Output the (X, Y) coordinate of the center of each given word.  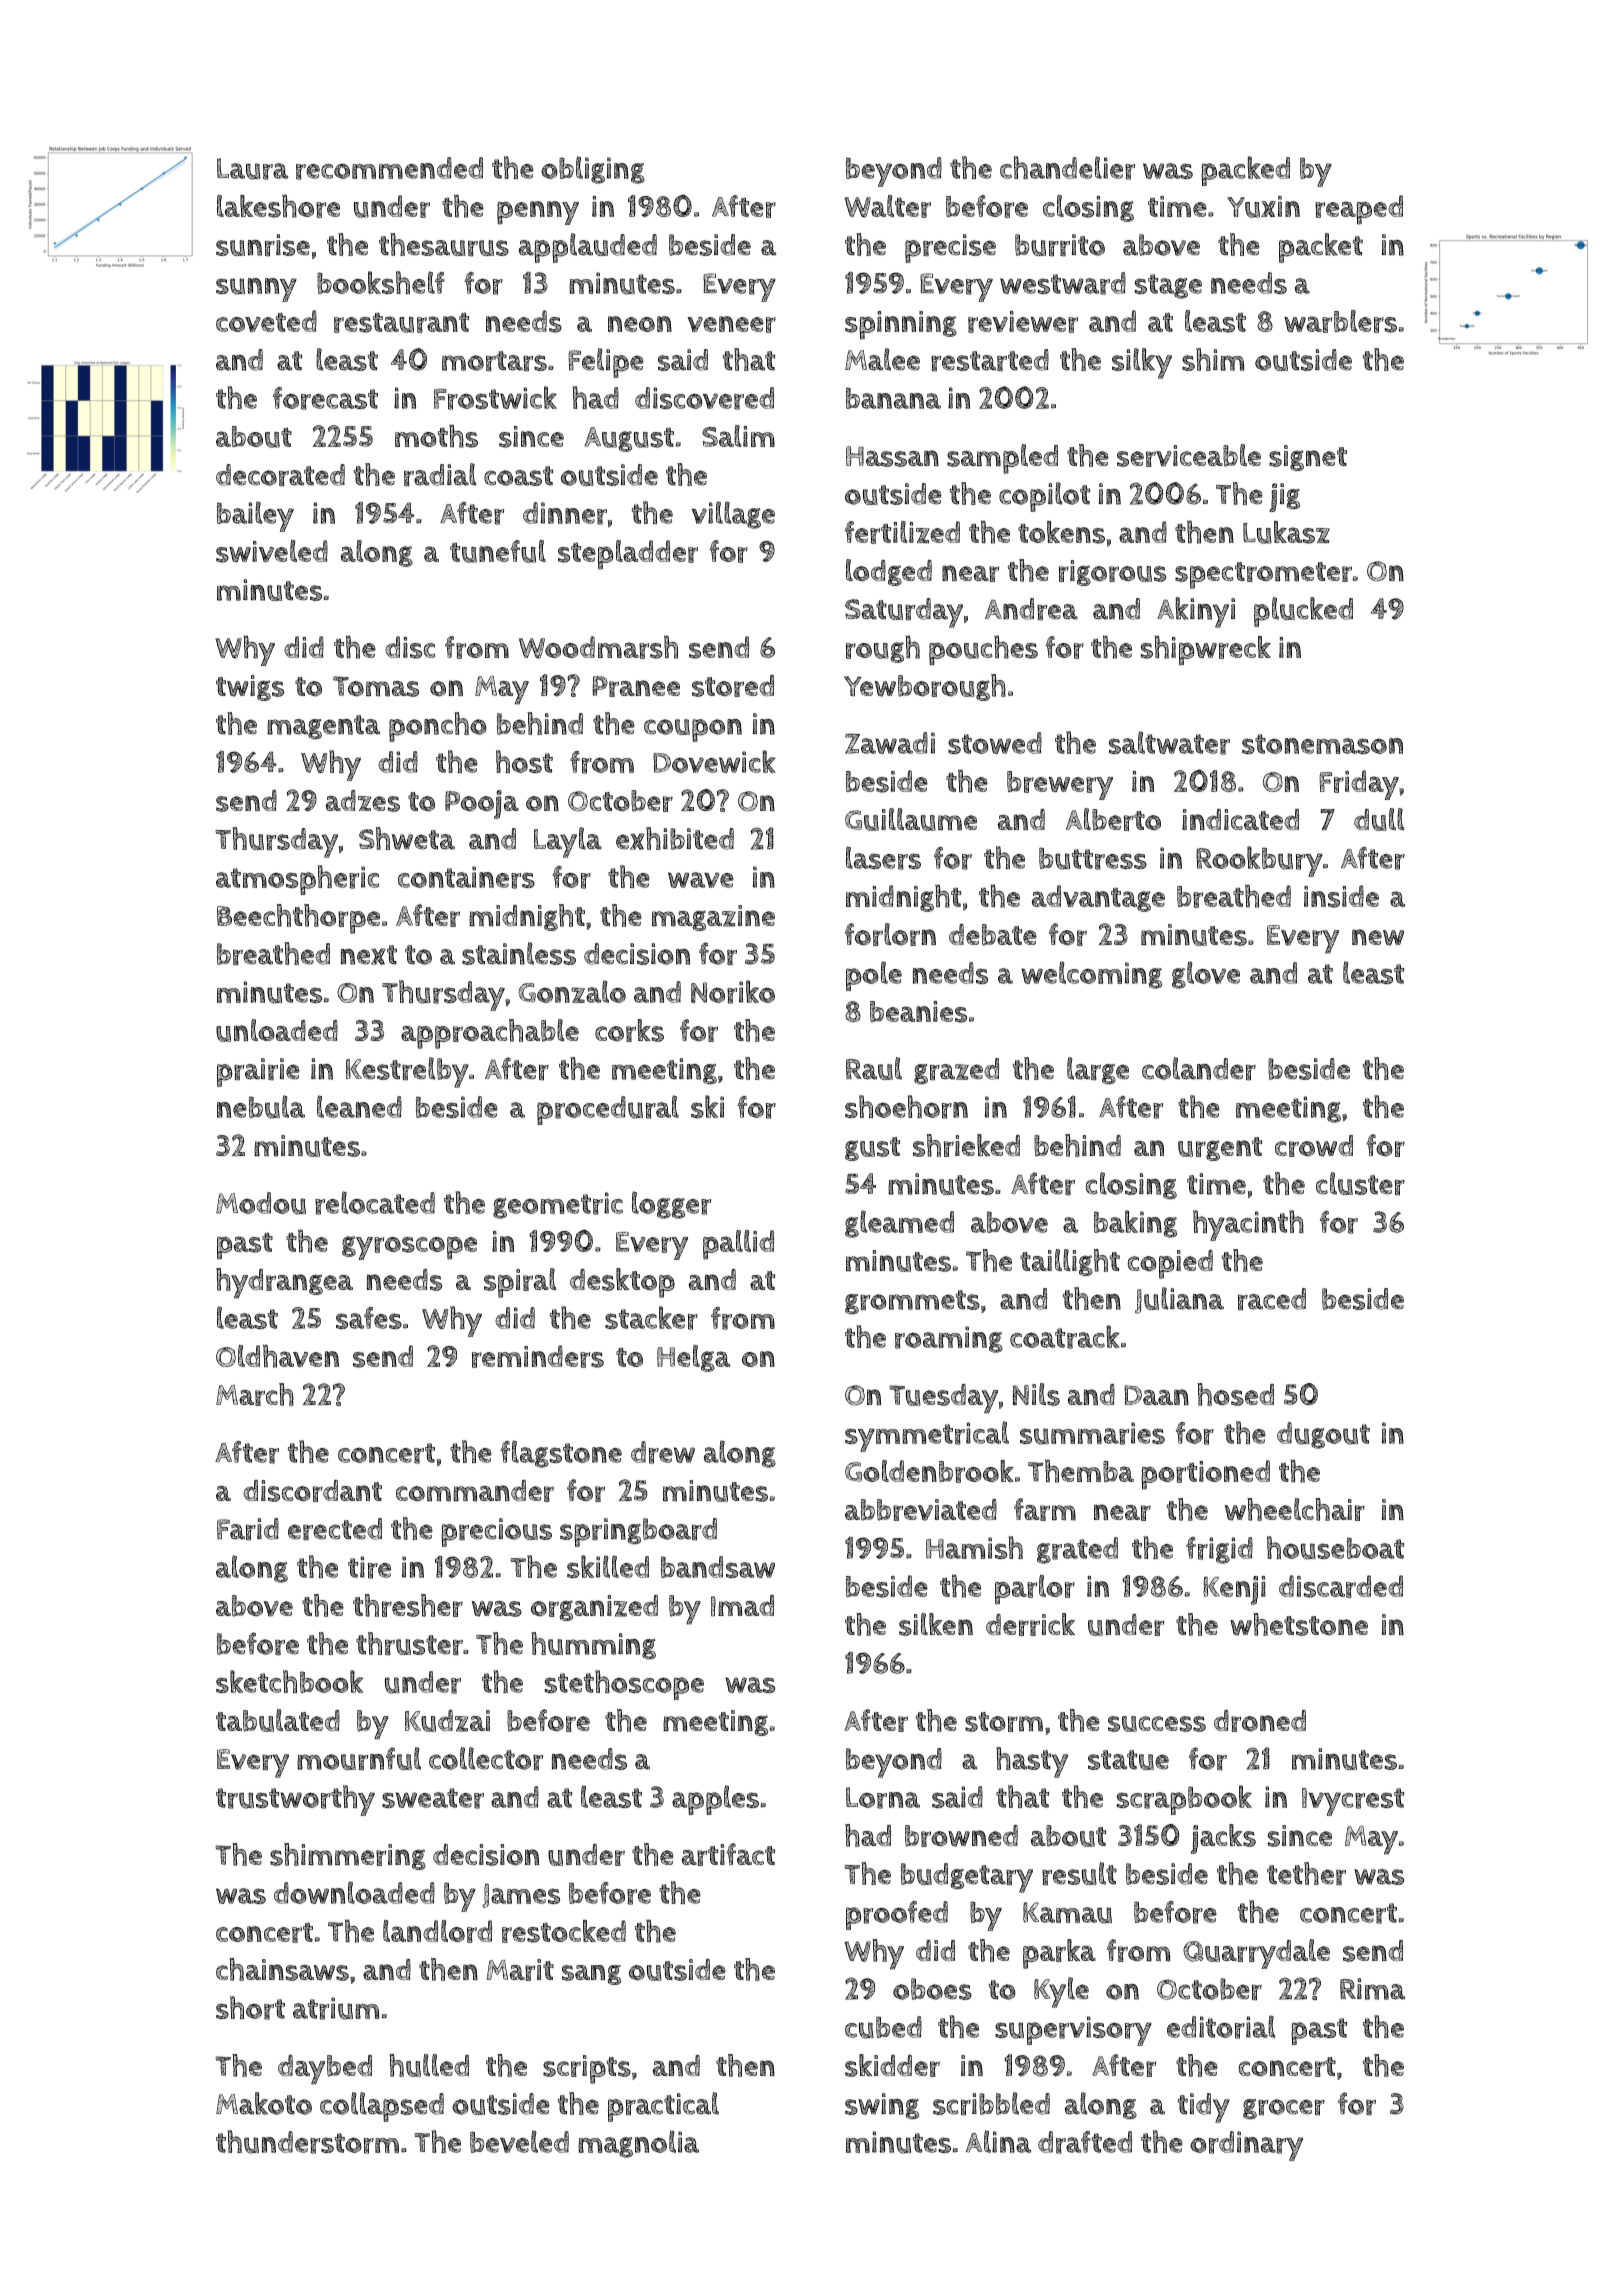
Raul (874, 1068)
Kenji (1234, 1590)
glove (1206, 975)
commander (475, 1491)
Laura (252, 169)
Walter (887, 206)
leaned (359, 1106)
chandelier (1067, 168)
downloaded (354, 1892)
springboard (638, 1532)
